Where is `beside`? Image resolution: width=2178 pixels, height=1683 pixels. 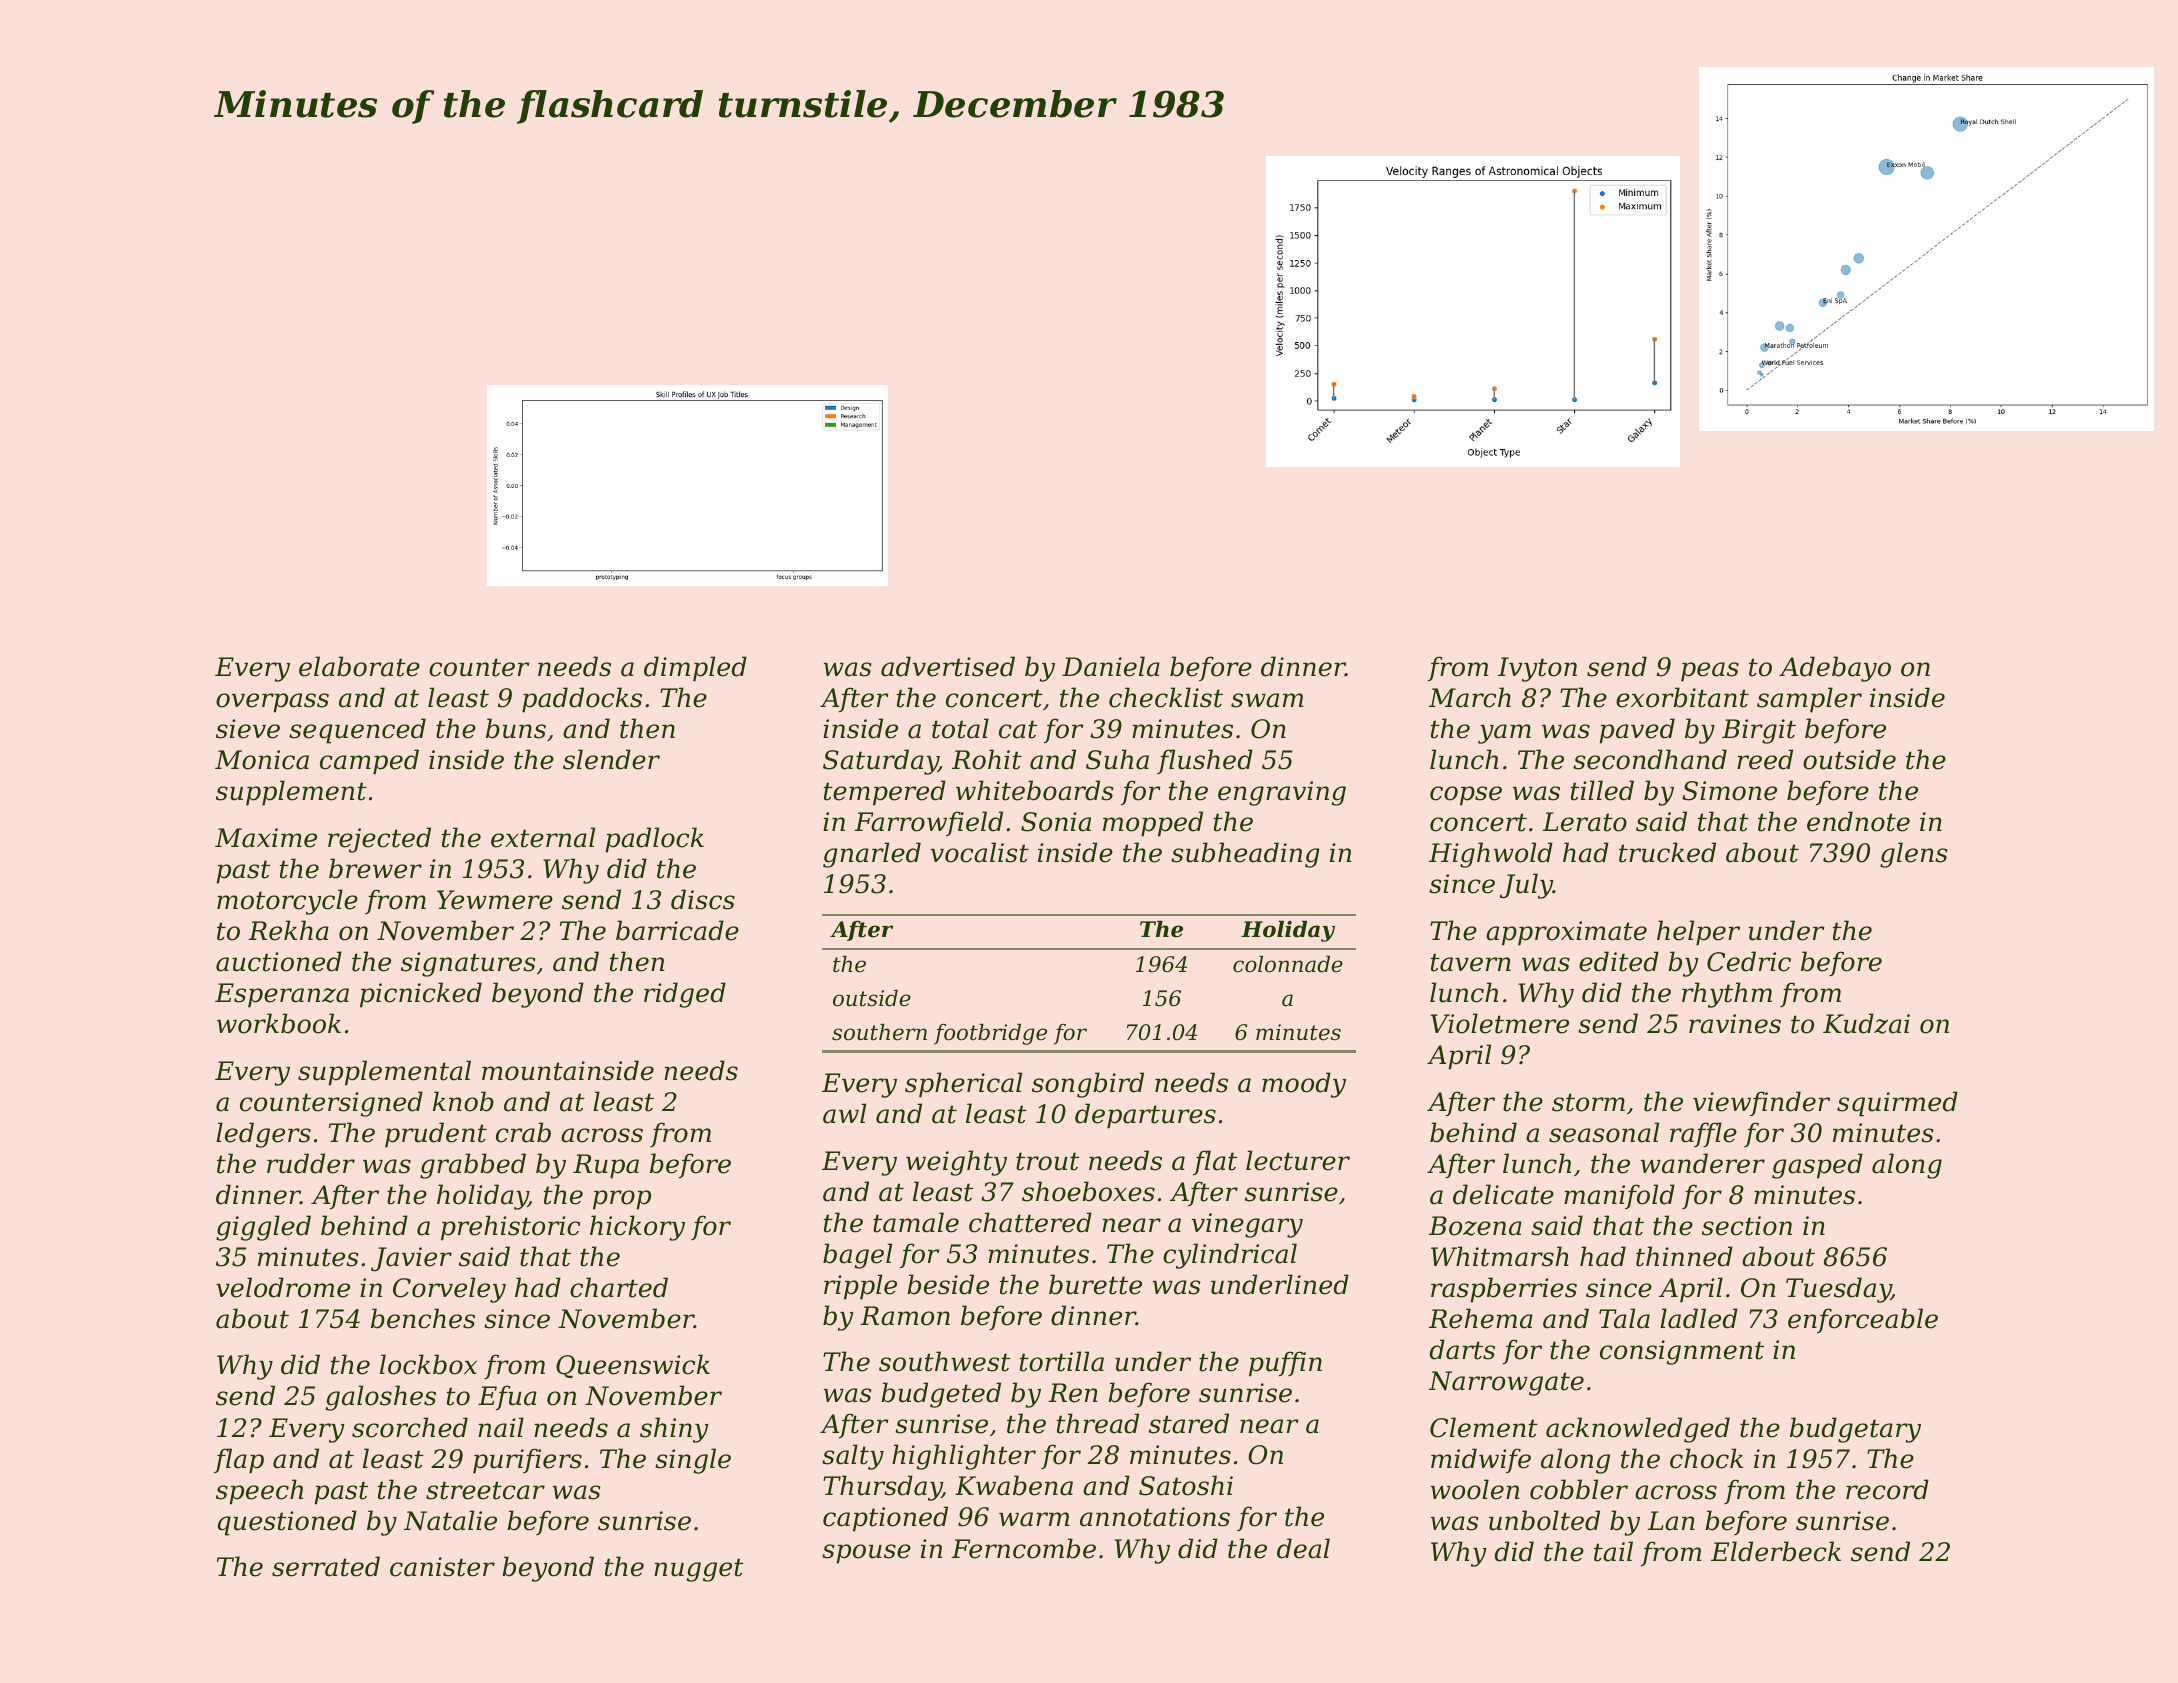
beside is located at coordinates (948, 1284).
